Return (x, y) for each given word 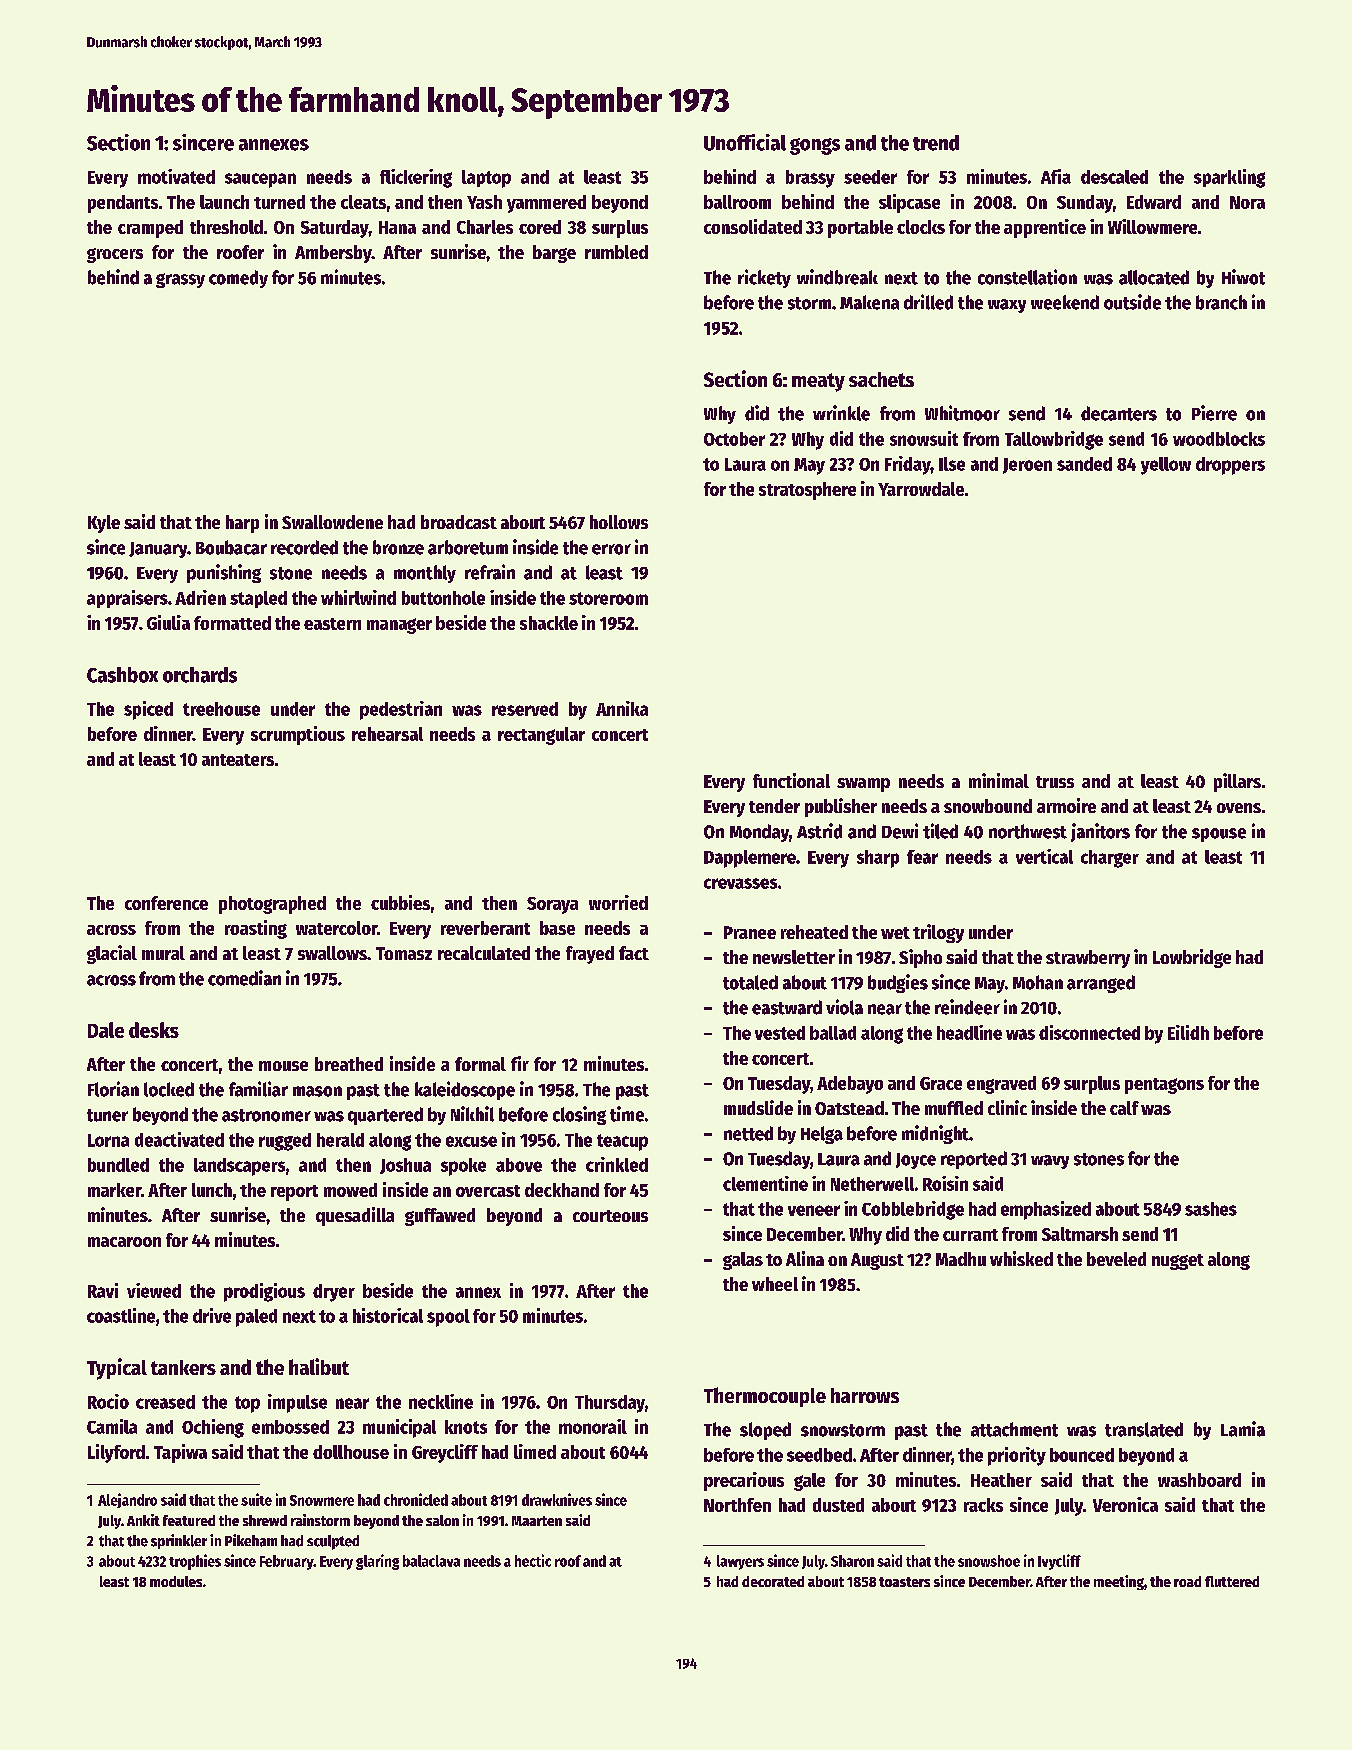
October (734, 439)
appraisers (127, 599)
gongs (815, 146)
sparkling (1229, 178)
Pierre (1214, 413)
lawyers (740, 1562)
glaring (377, 1562)
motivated (176, 176)
